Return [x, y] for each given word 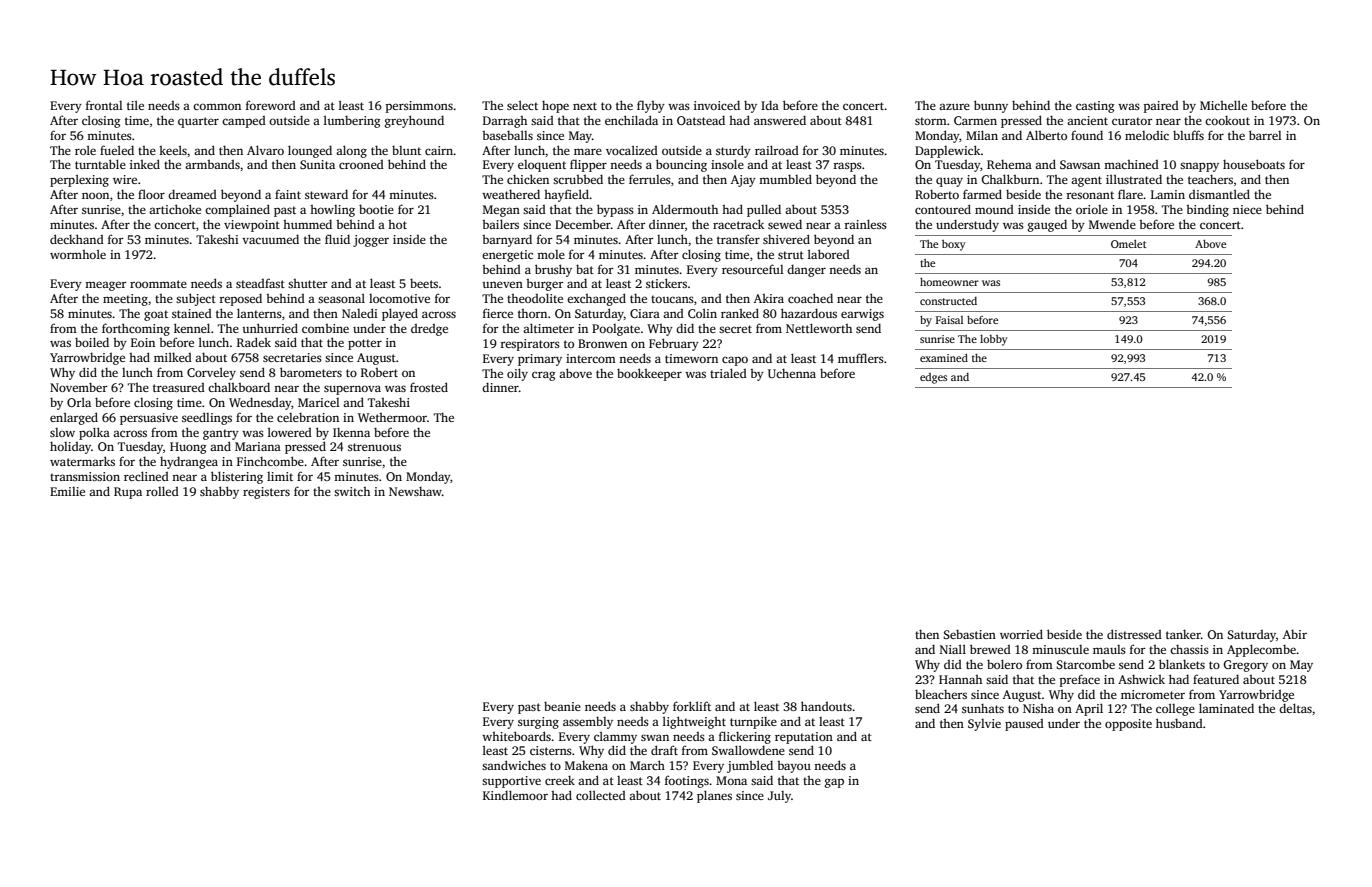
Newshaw [415, 491]
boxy [953, 245]
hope [555, 106]
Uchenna [792, 373]
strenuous [374, 447]
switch [352, 491]
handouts [826, 706]
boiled [92, 342]
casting [1095, 107]
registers [266, 493]
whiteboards [516, 736]
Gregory [1245, 666]
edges [933, 378]
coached [810, 298]
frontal [104, 105]
